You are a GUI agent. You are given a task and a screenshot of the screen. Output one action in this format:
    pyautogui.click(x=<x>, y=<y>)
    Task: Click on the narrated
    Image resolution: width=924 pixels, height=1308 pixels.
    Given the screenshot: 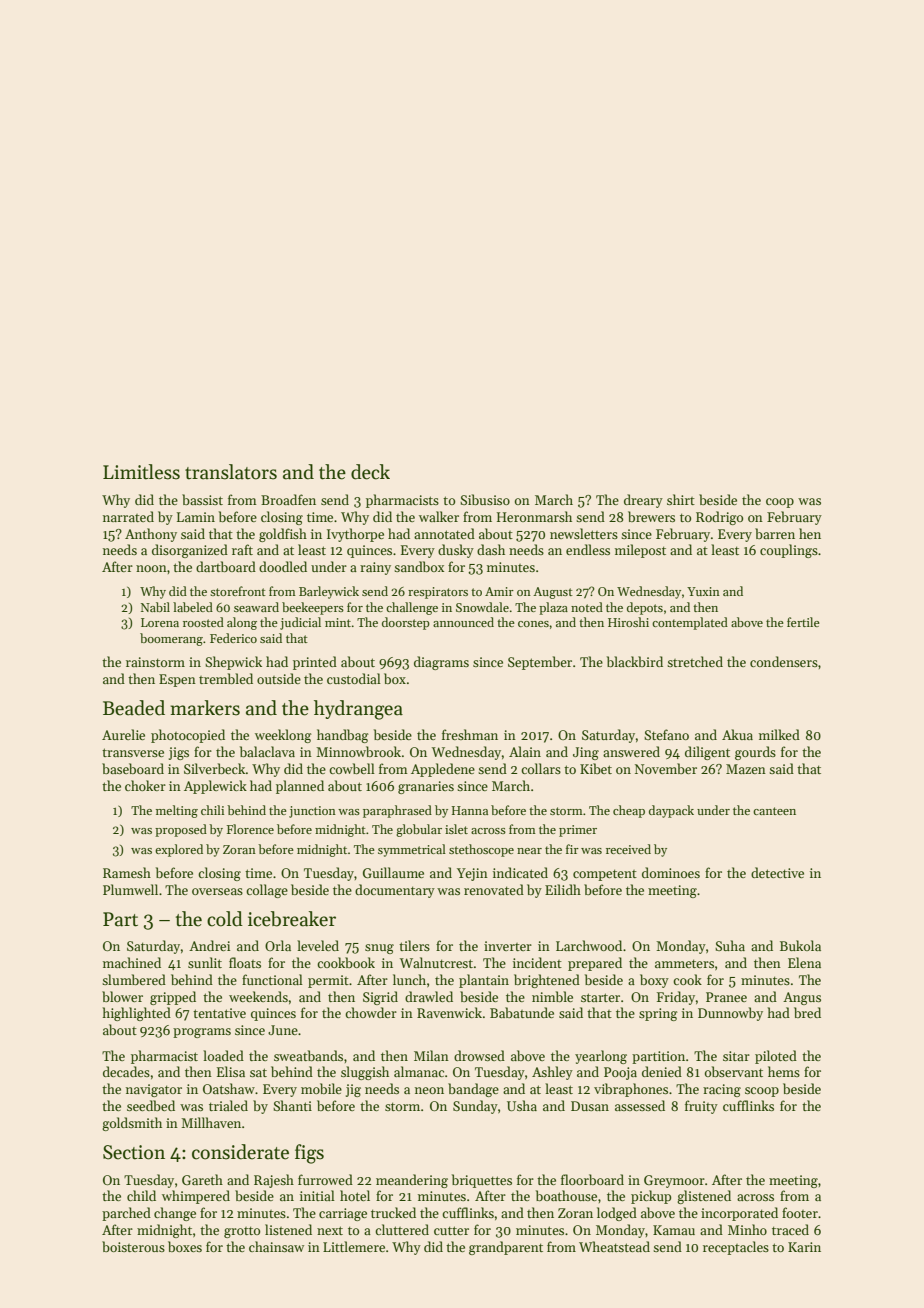 What is the action you would take?
    pyautogui.click(x=128, y=516)
